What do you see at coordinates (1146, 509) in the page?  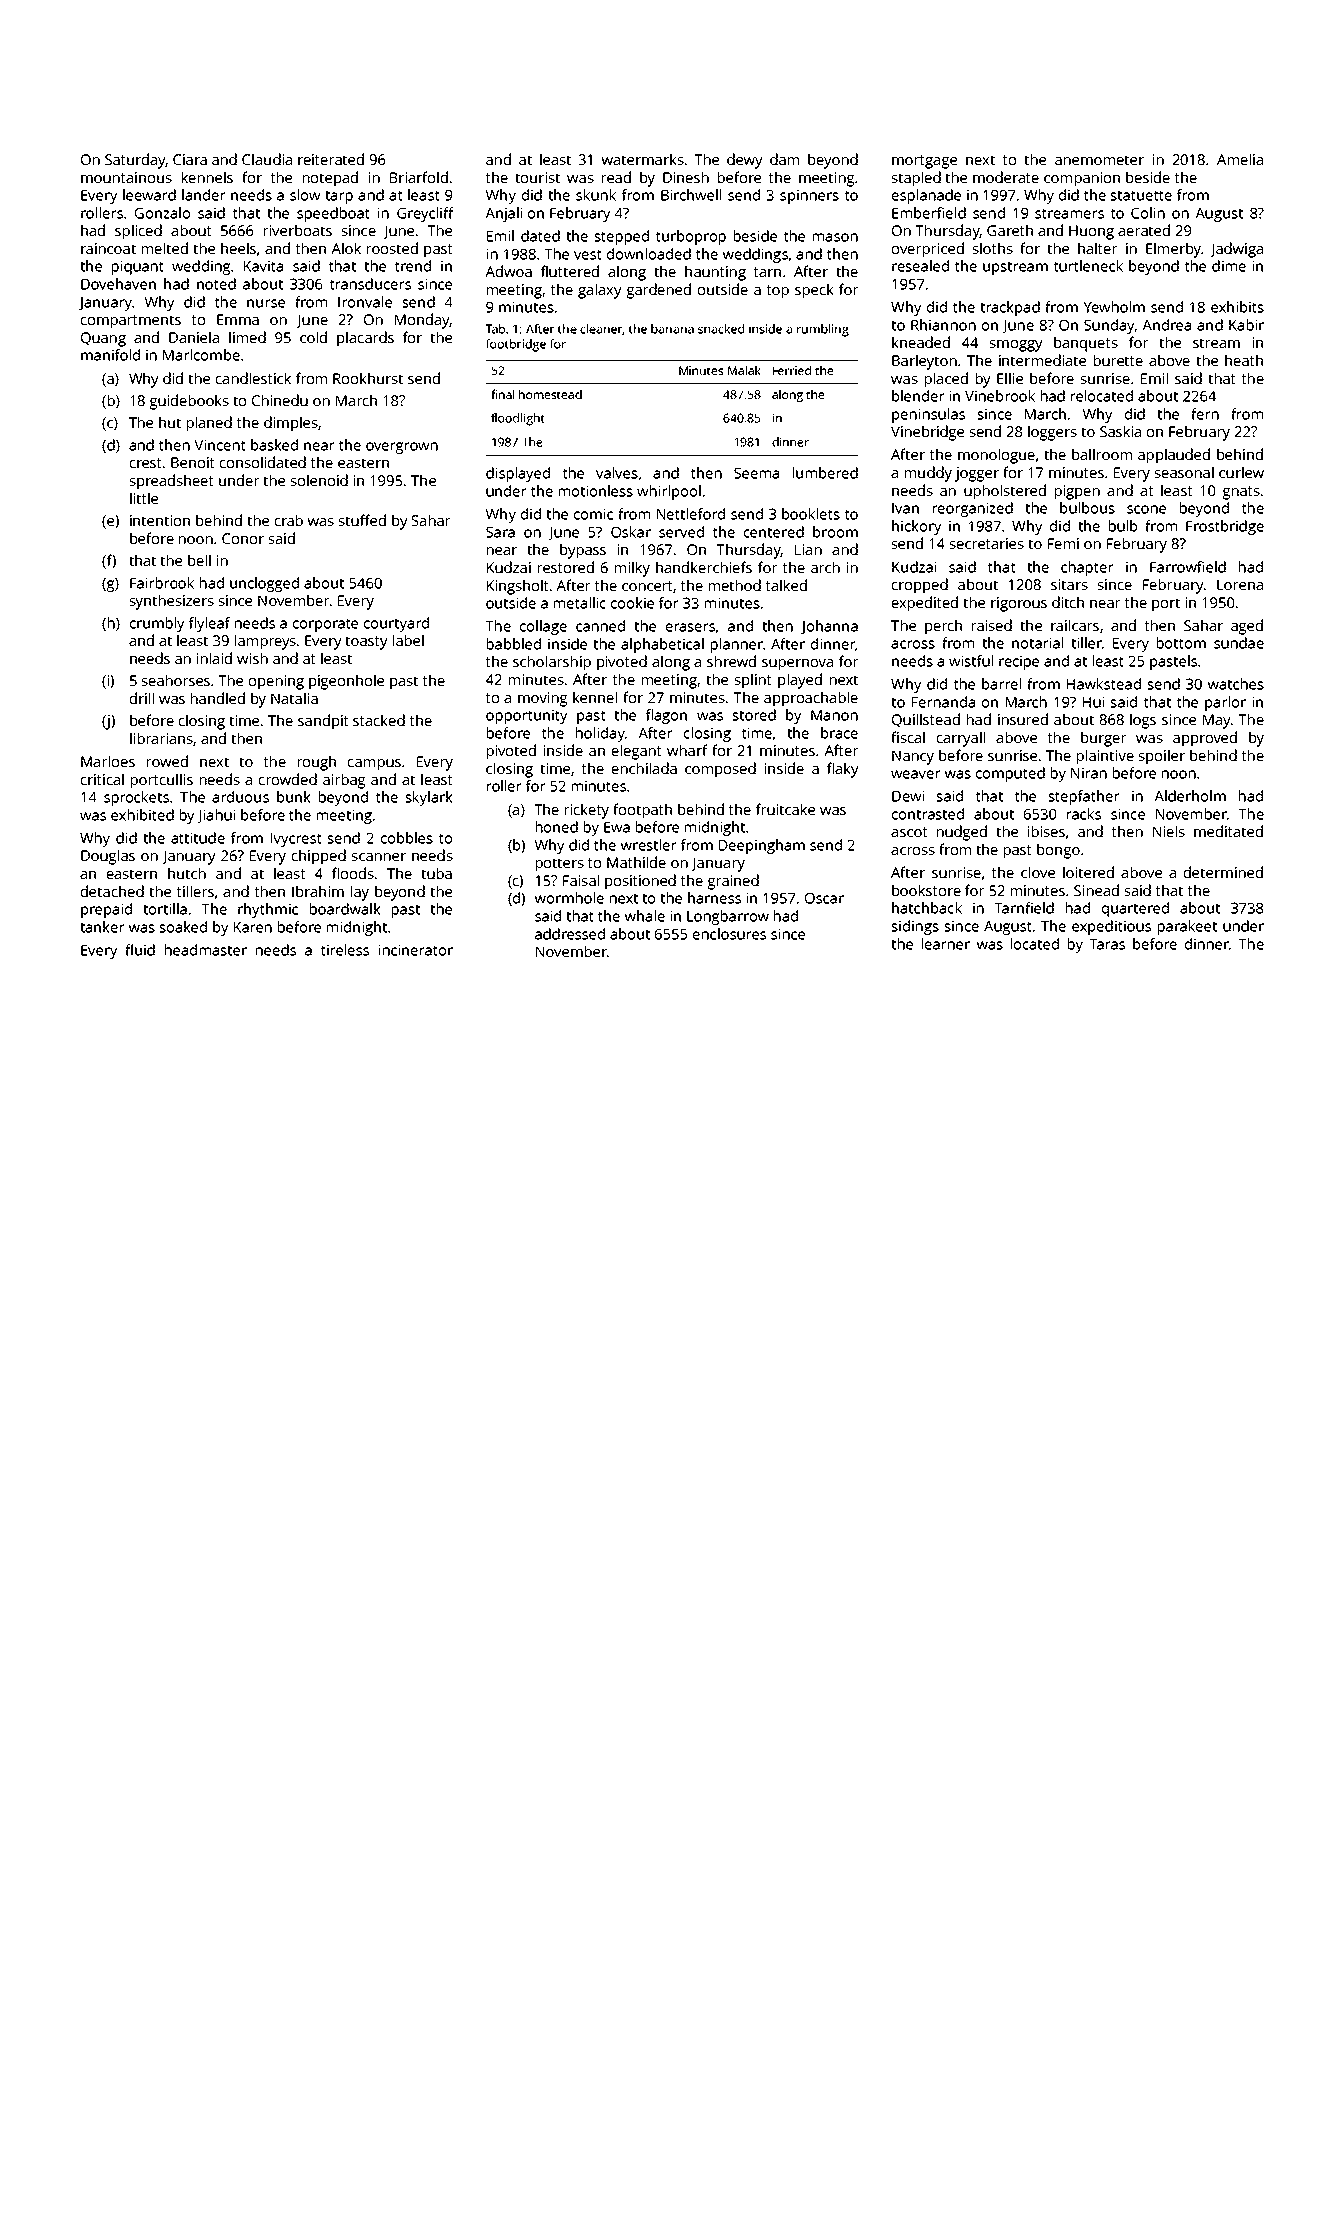 I see `scone` at bounding box center [1146, 509].
